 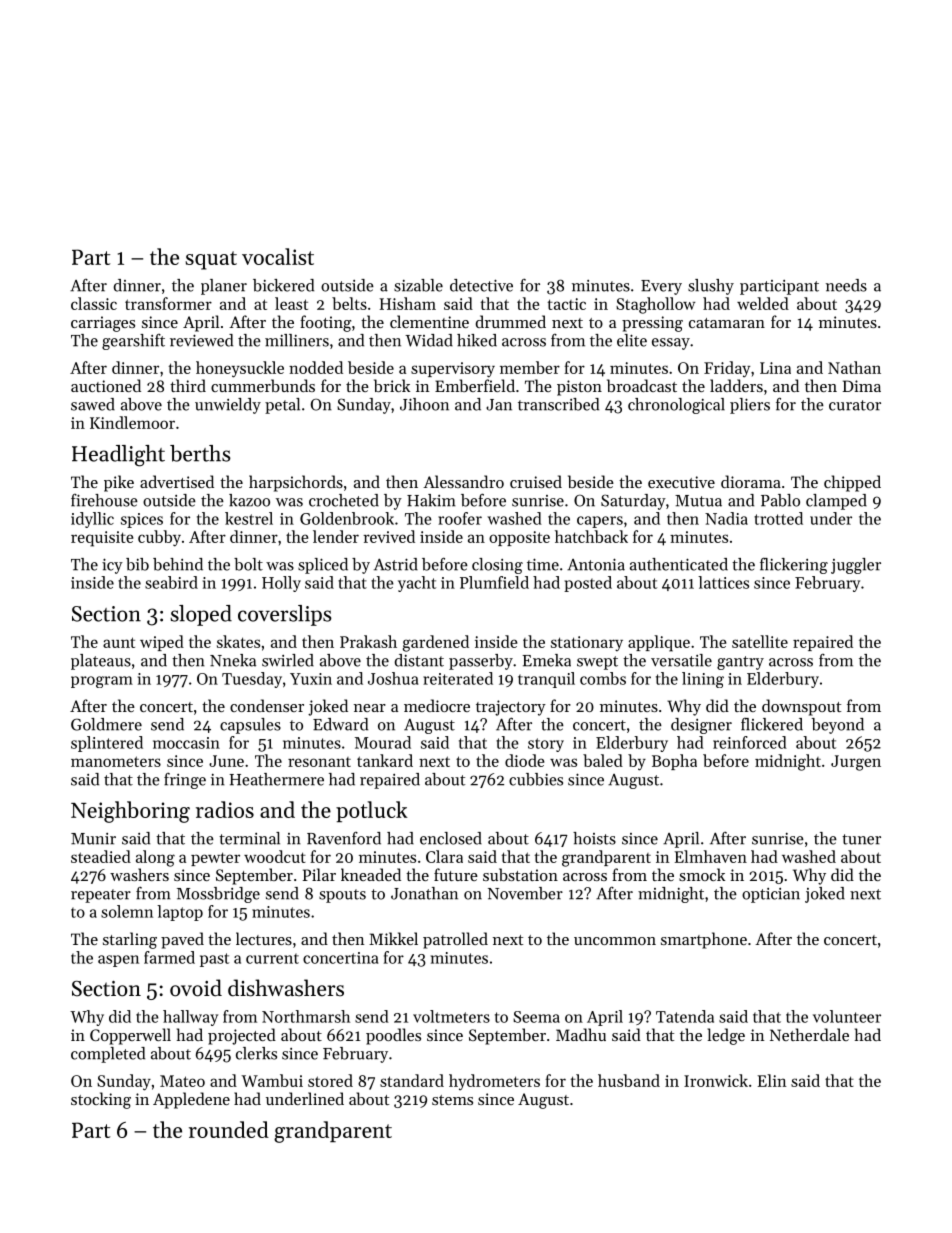 I want to click on Seema, so click(x=536, y=1017).
